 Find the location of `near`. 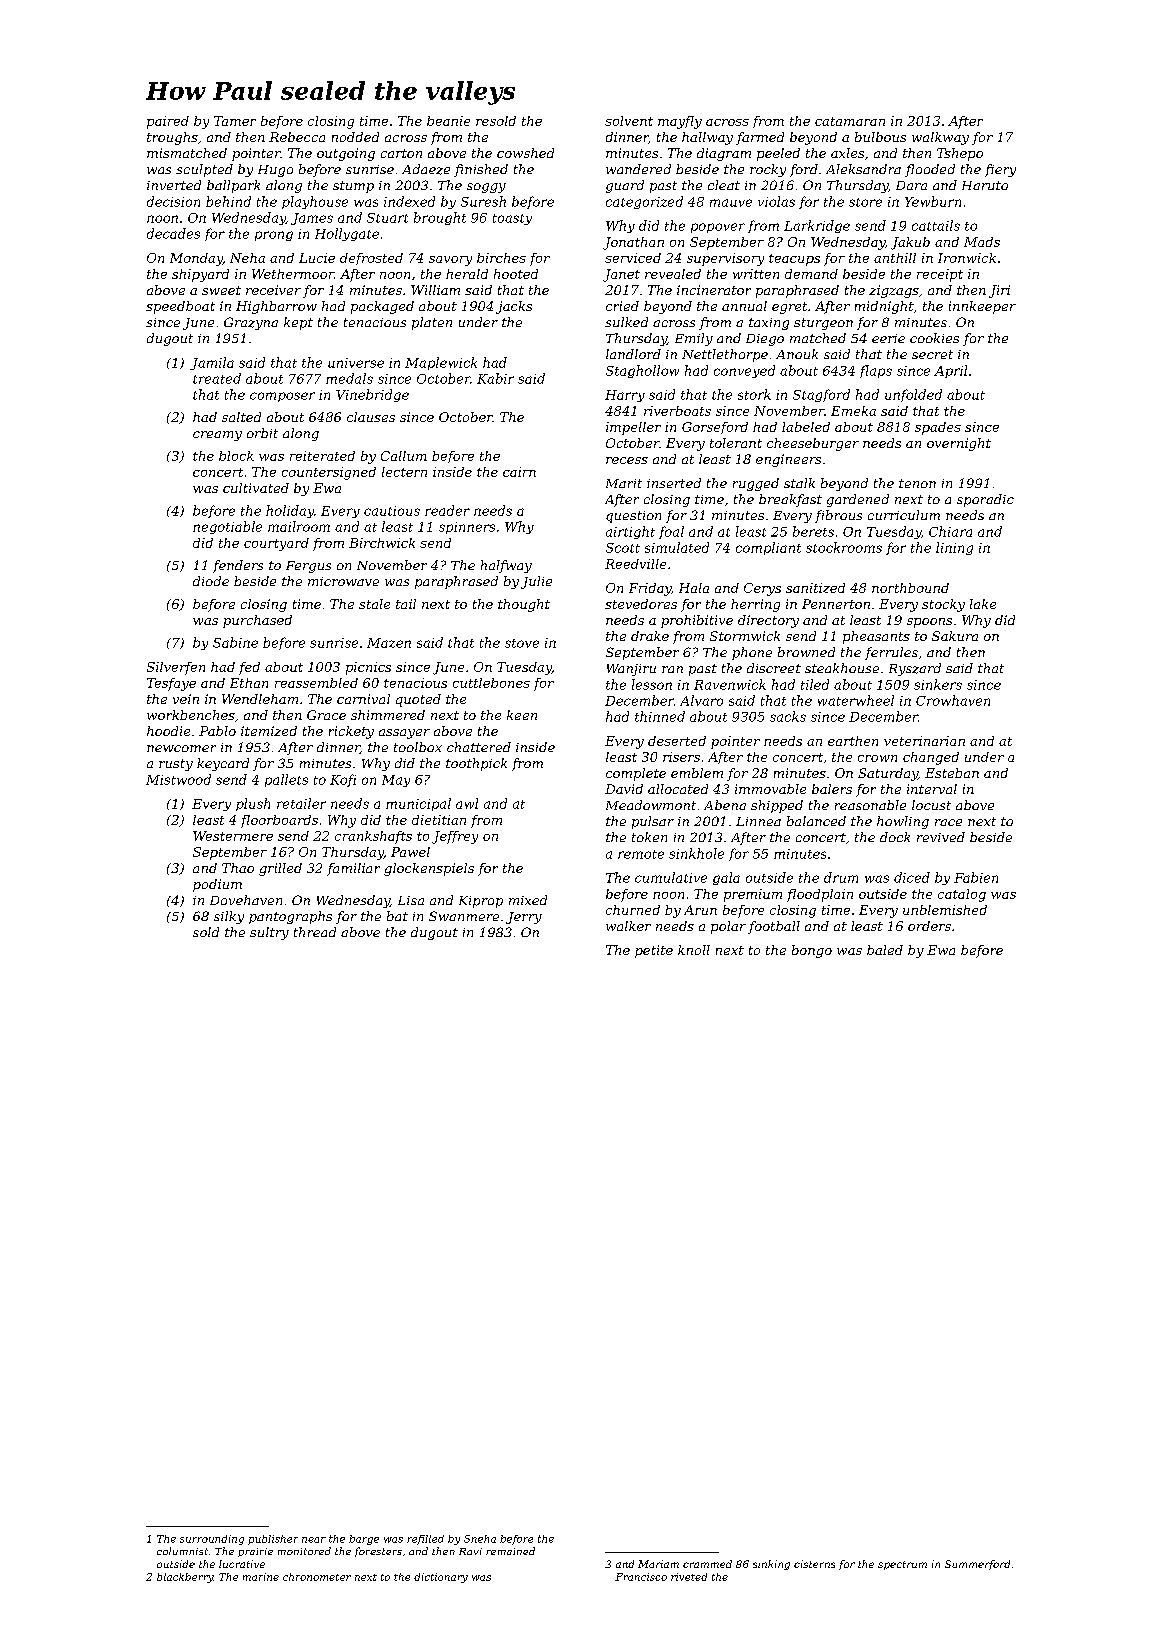

near is located at coordinates (314, 1540).
